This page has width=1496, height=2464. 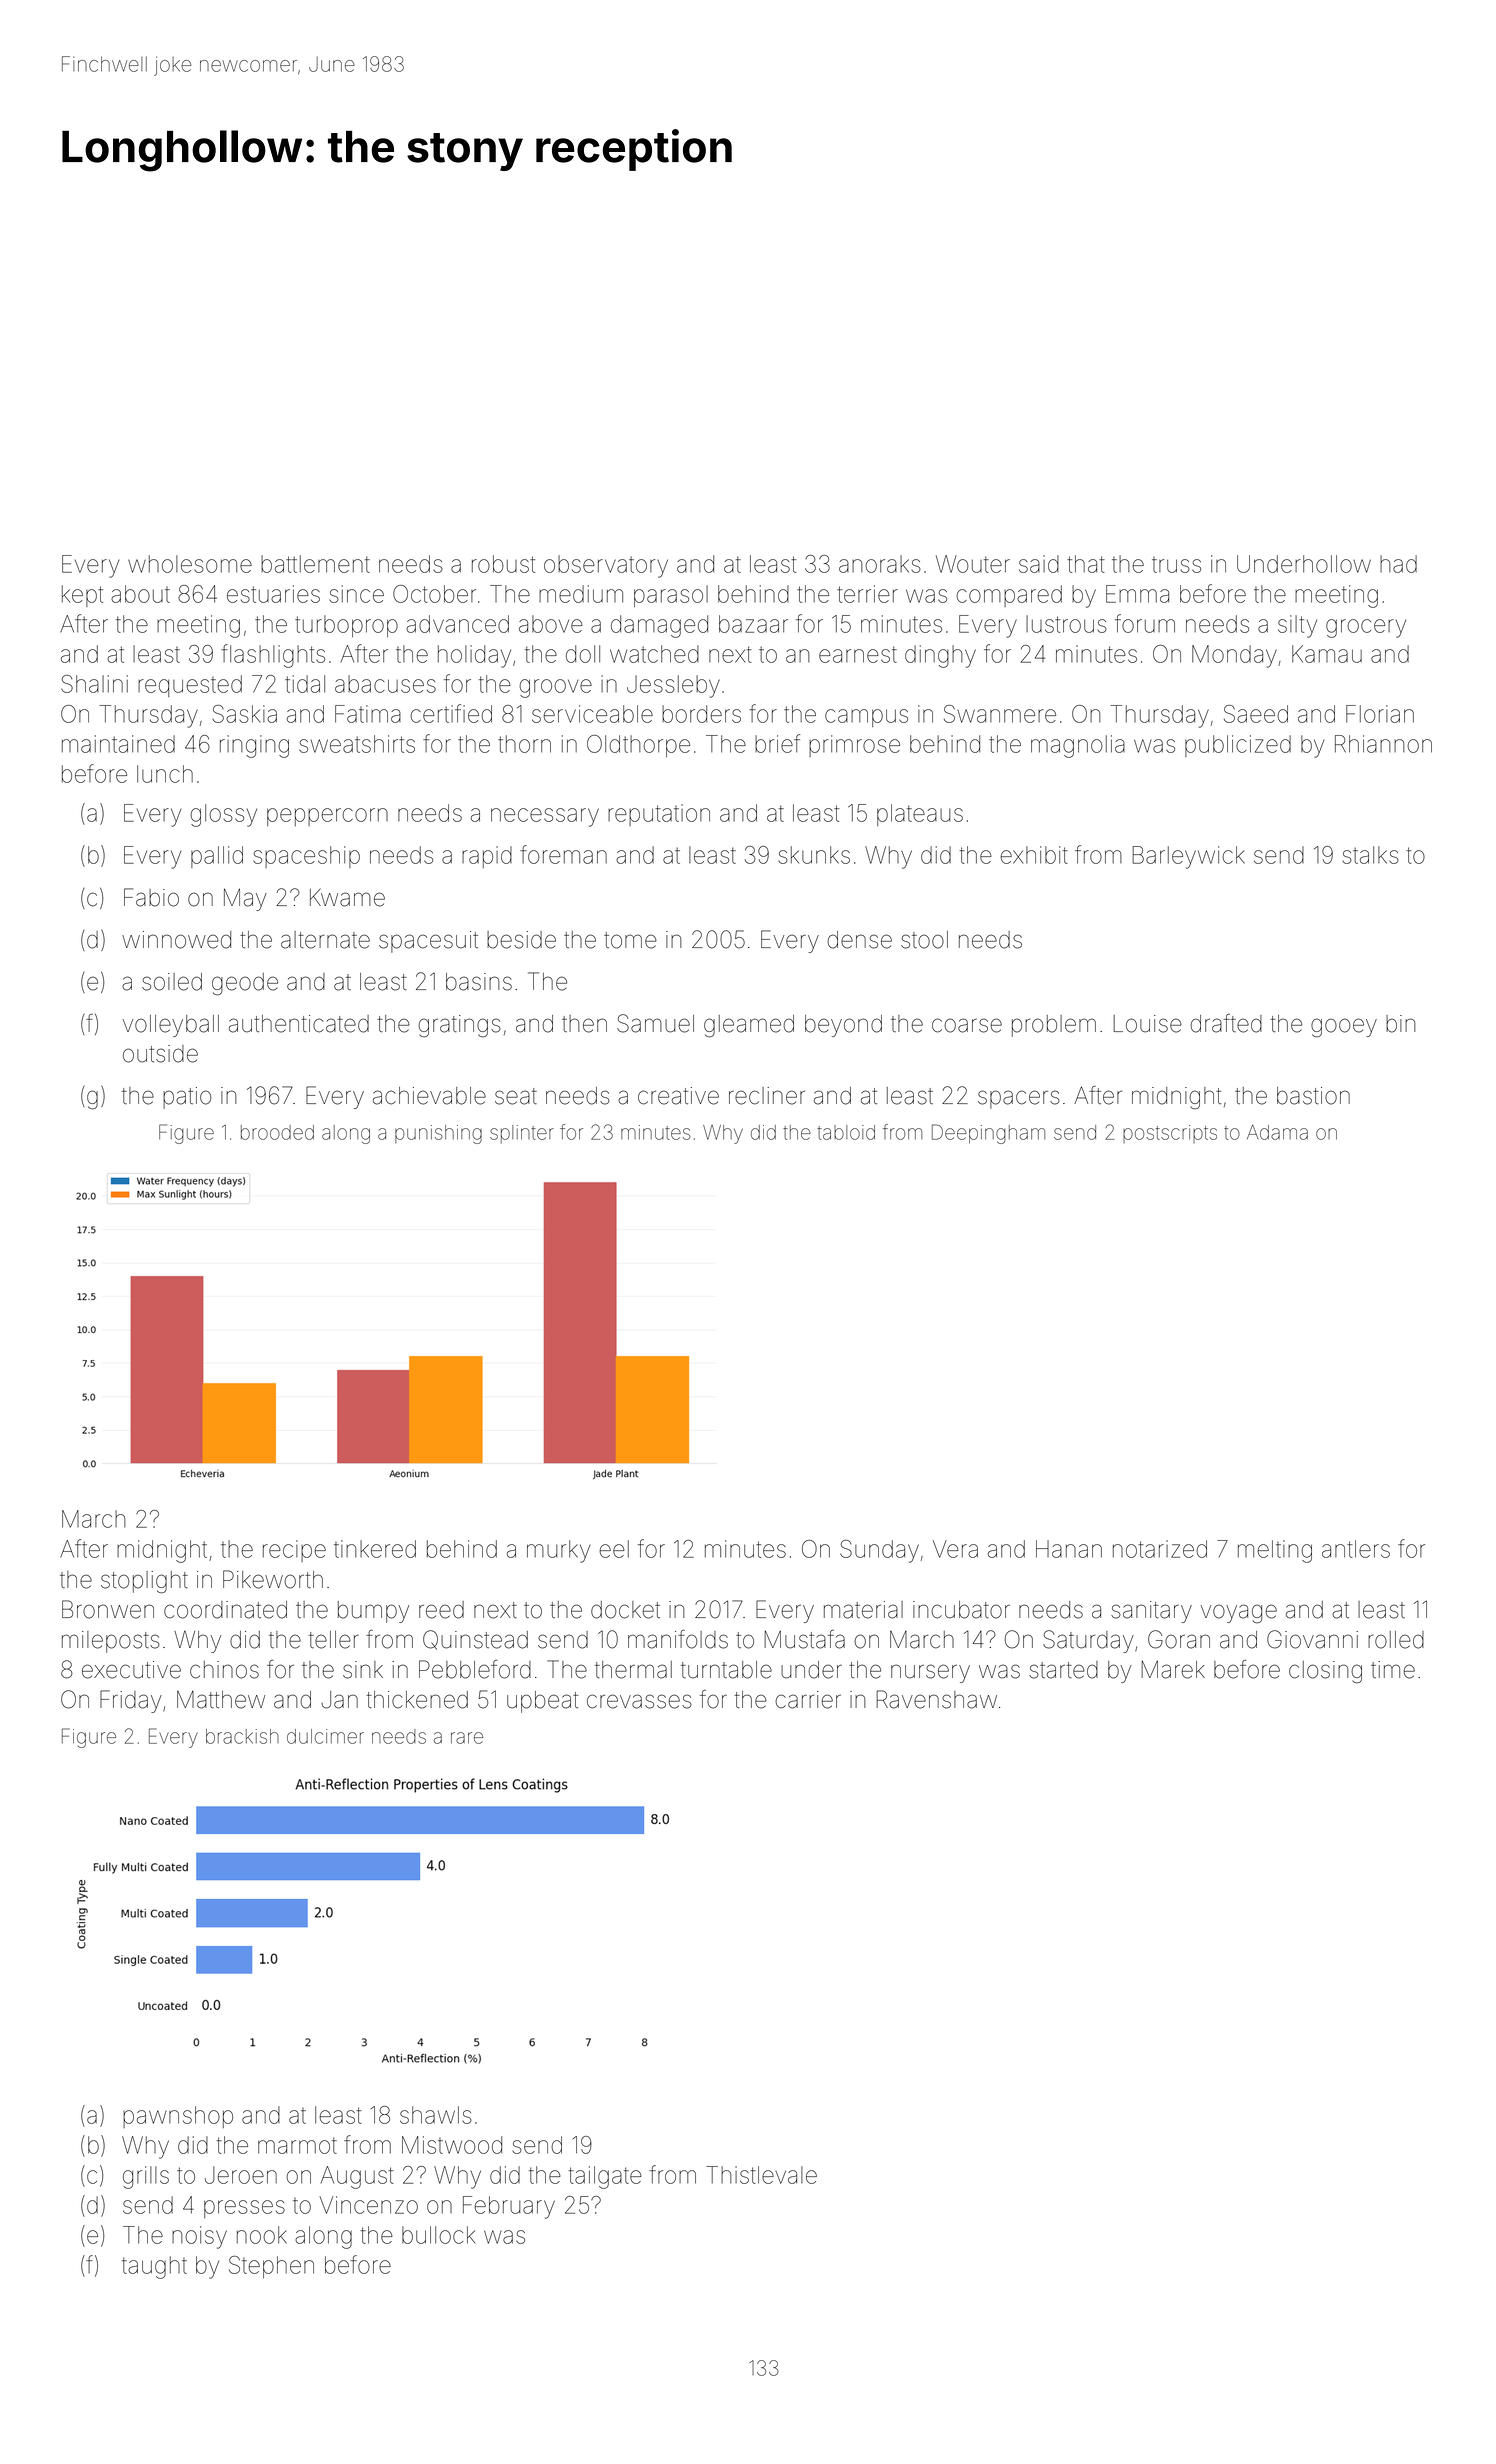 I want to click on Adama, so click(x=1277, y=1132).
